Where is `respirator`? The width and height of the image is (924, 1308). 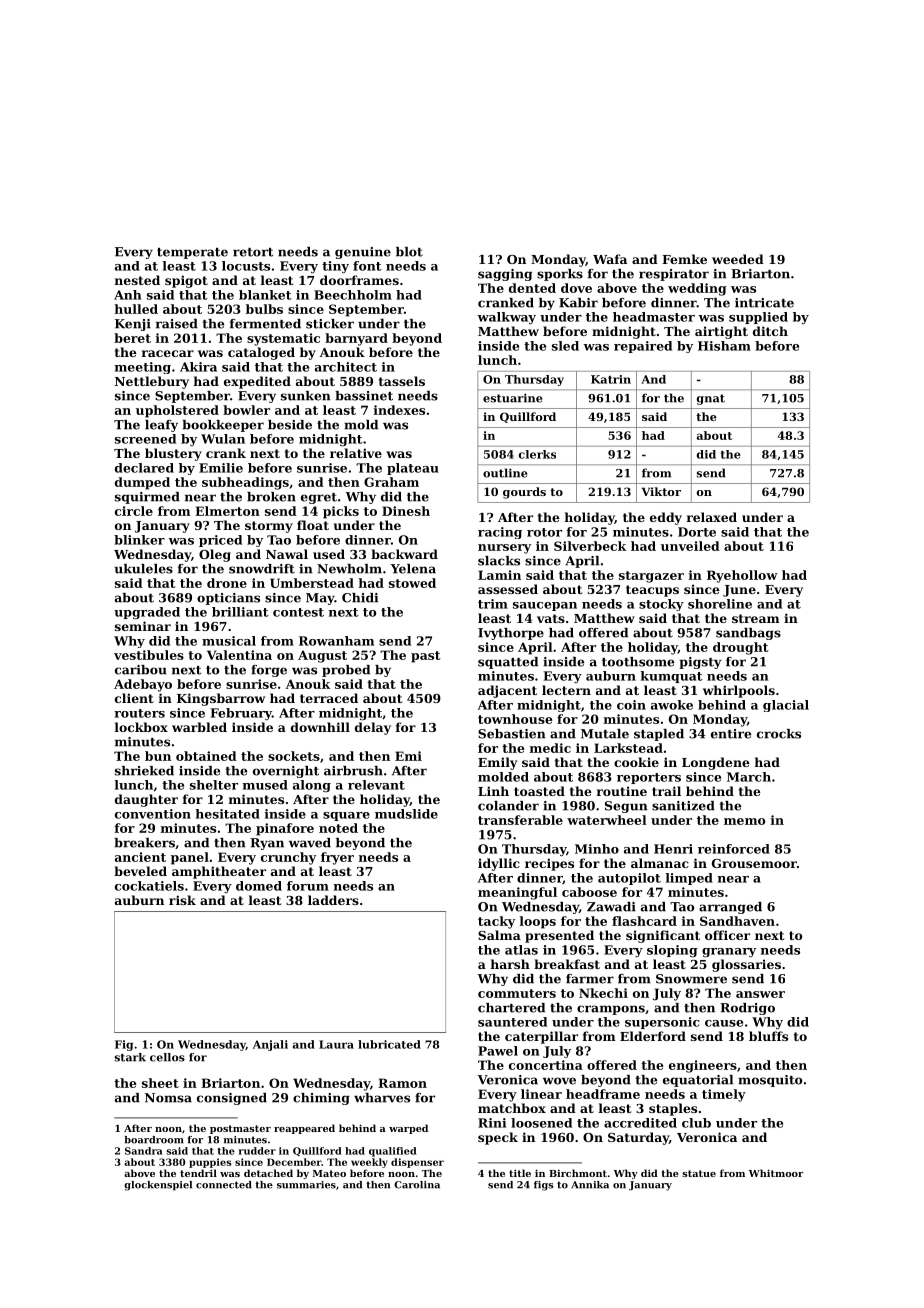
respirator is located at coordinates (674, 275).
